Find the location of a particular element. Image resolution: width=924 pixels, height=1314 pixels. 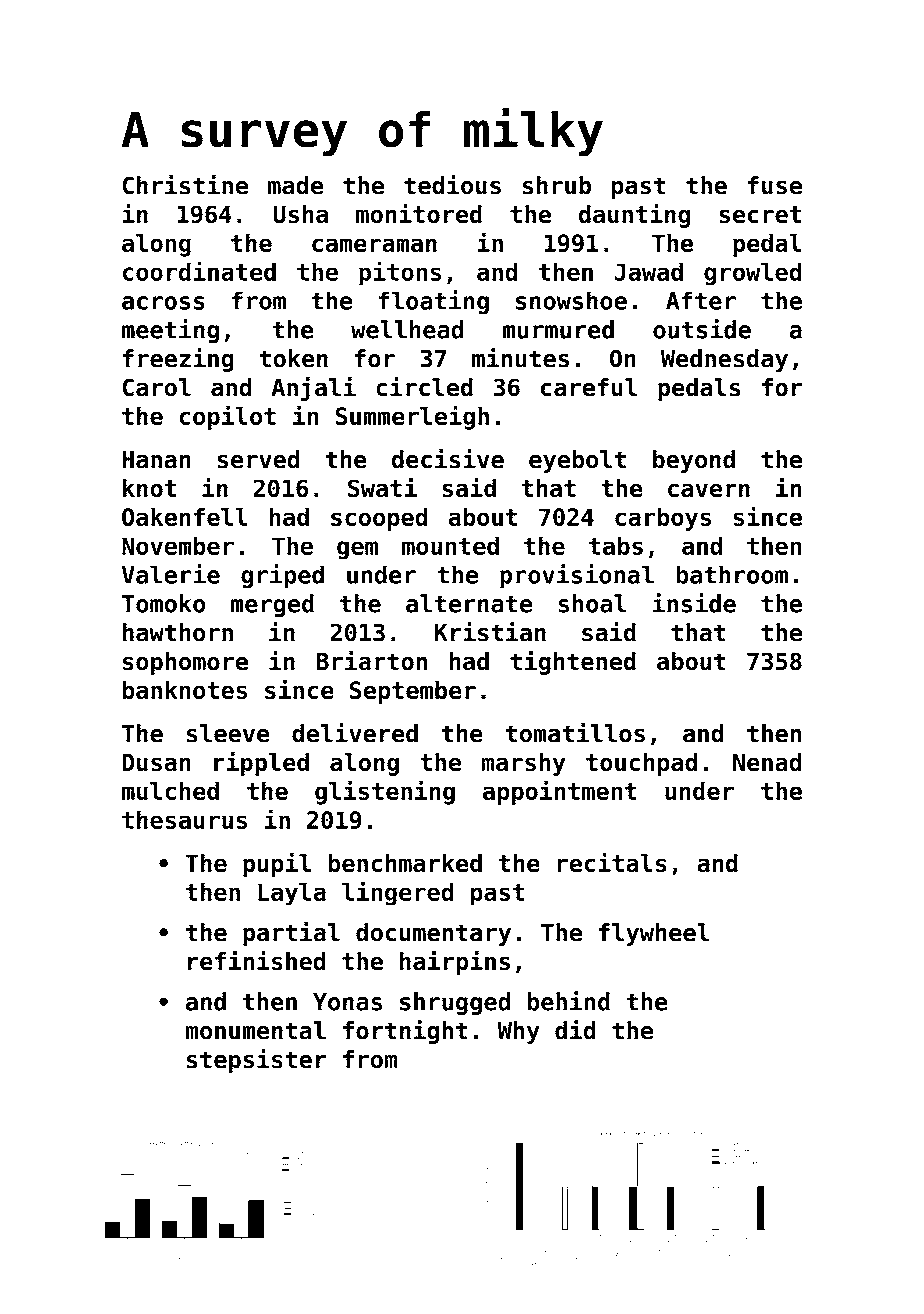

monumental is located at coordinates (255, 1030).
